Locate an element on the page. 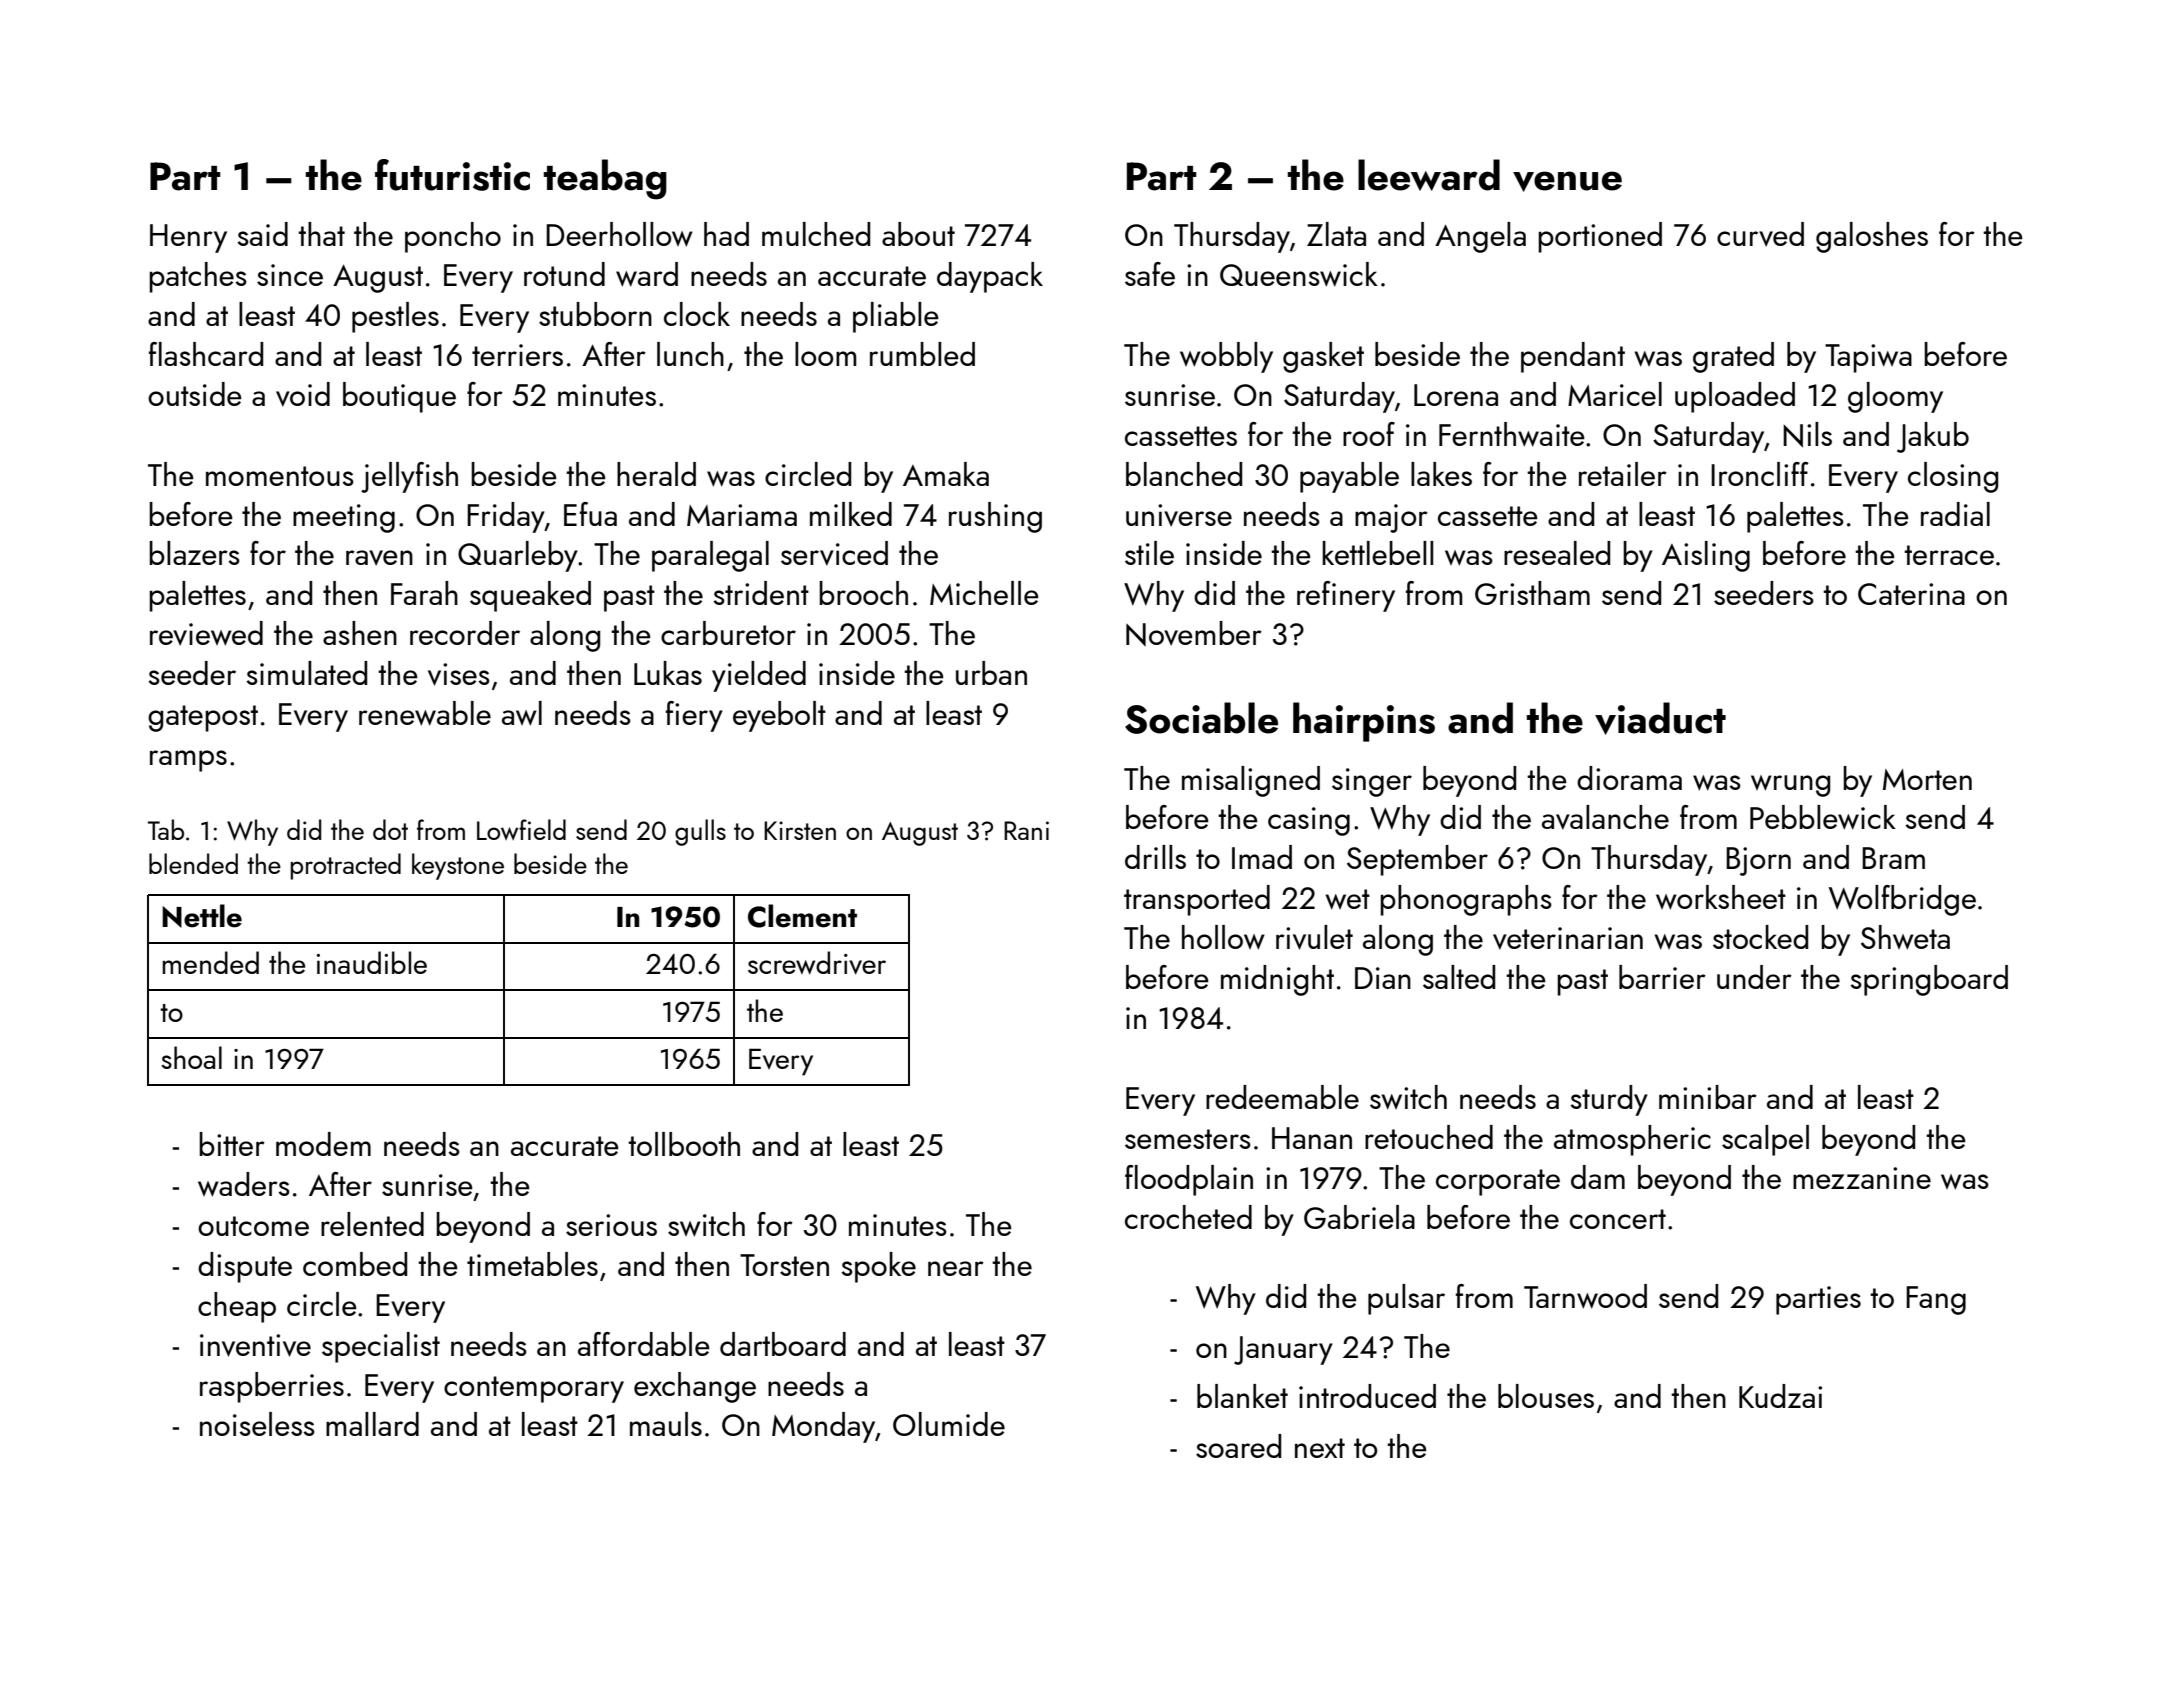  shoal is located at coordinates (191, 1057).
